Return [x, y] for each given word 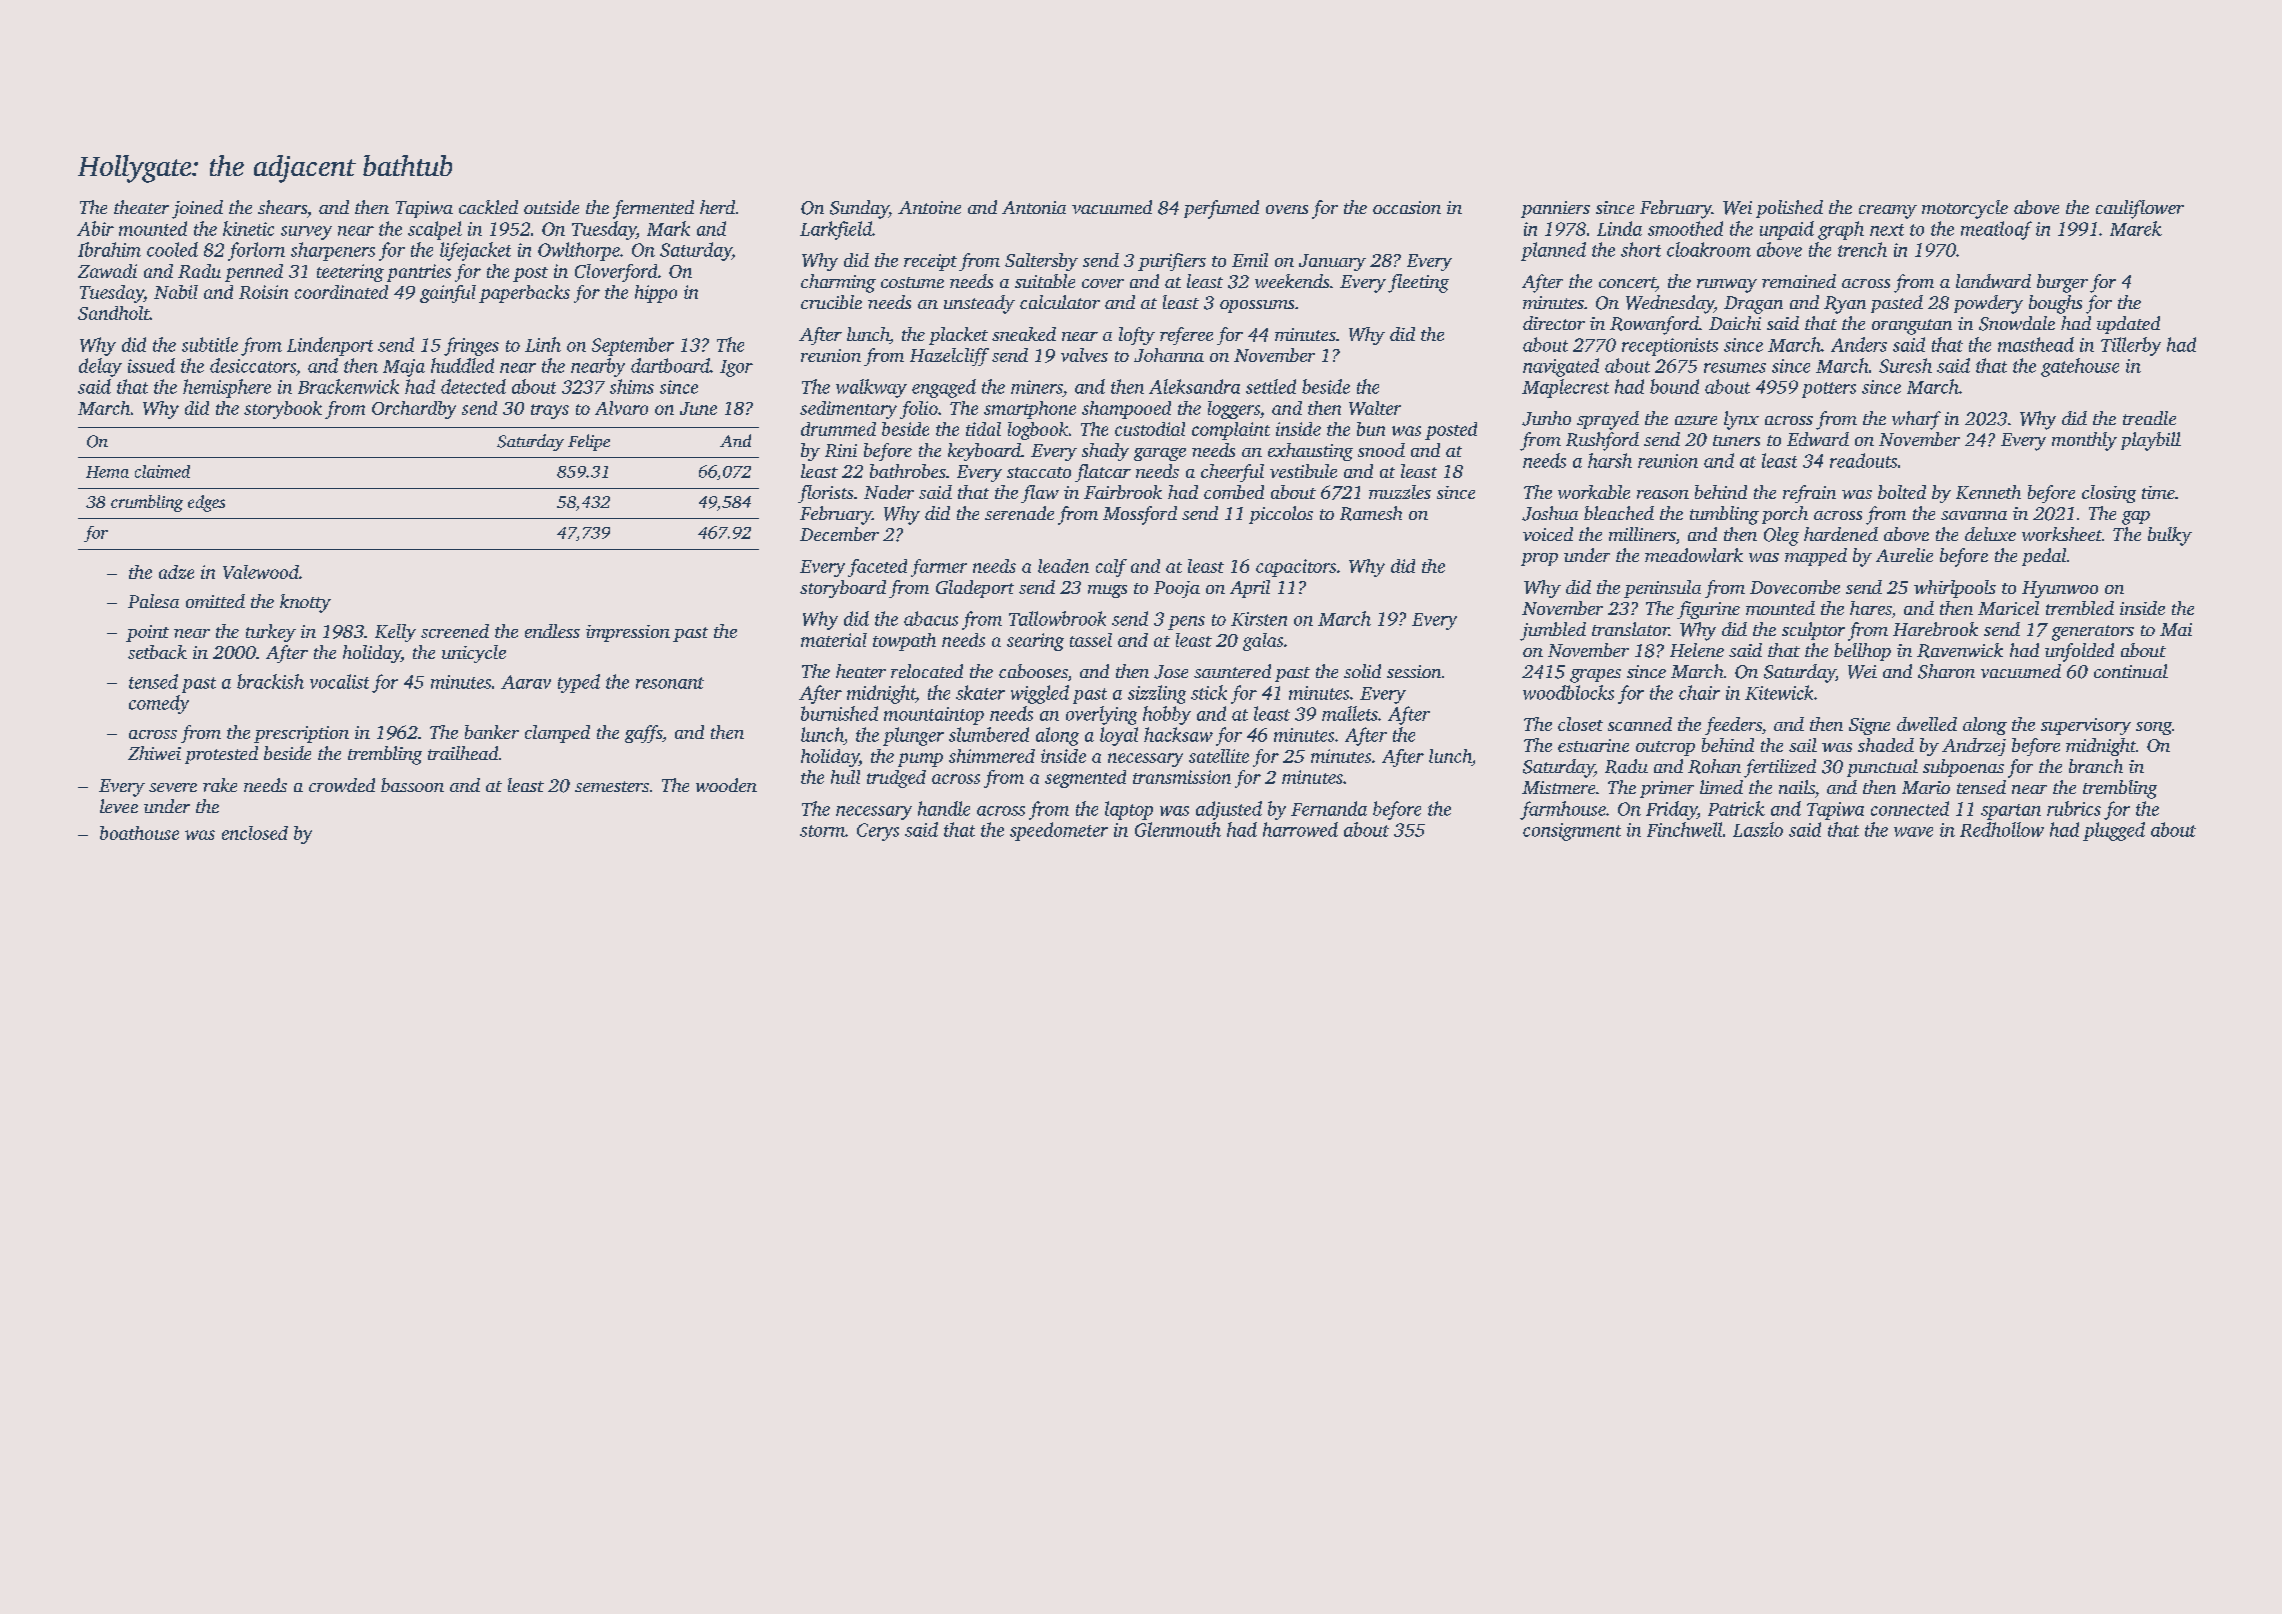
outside [551, 207]
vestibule [1303, 471]
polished [1789, 209]
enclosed [255, 833]
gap [2136, 518]
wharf [1916, 420]
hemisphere [227, 388]
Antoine [929, 207]
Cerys [878, 832]
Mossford [1140, 515]
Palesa [153, 601]
